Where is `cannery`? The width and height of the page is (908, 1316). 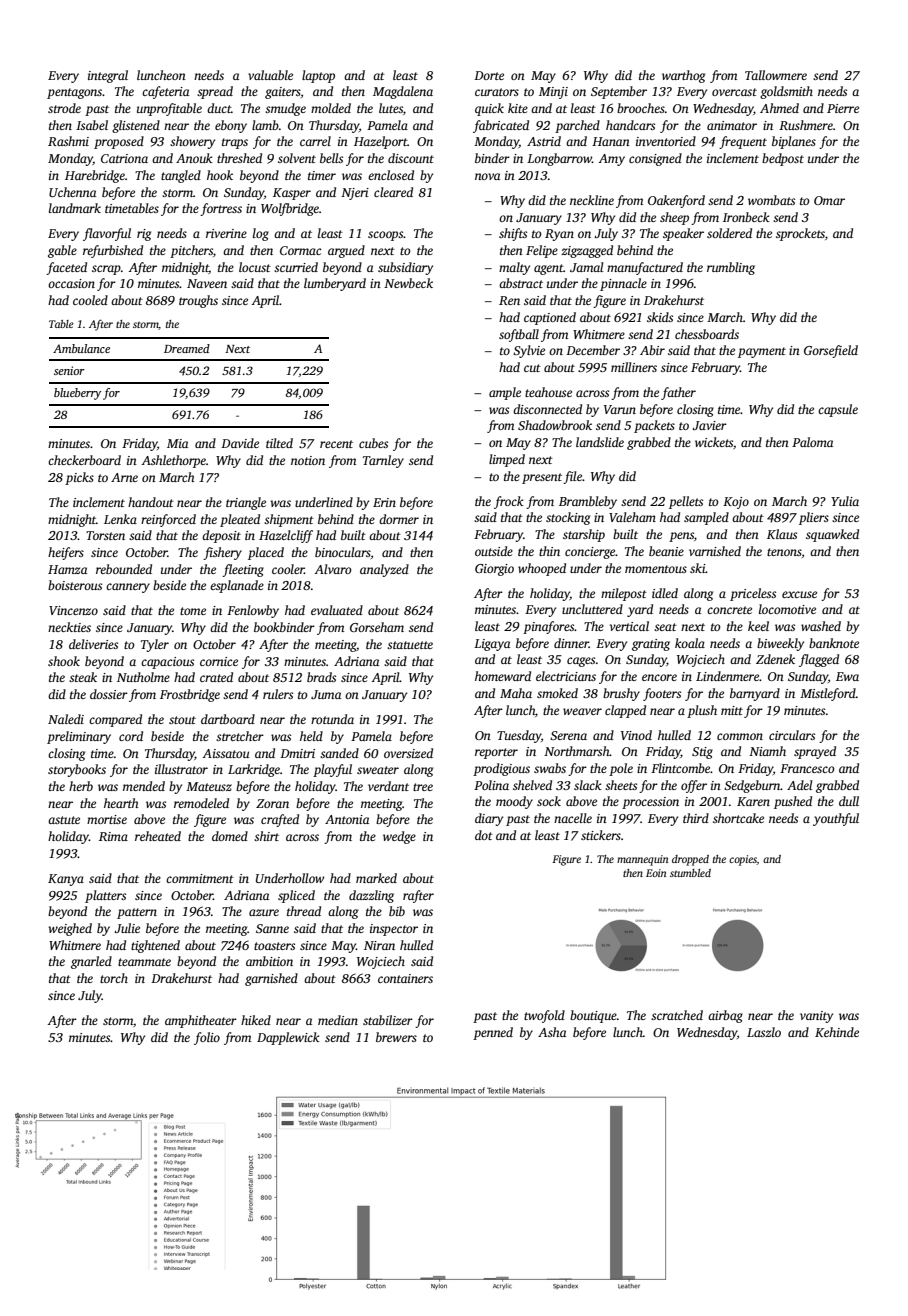 cannery is located at coordinates (128, 588).
